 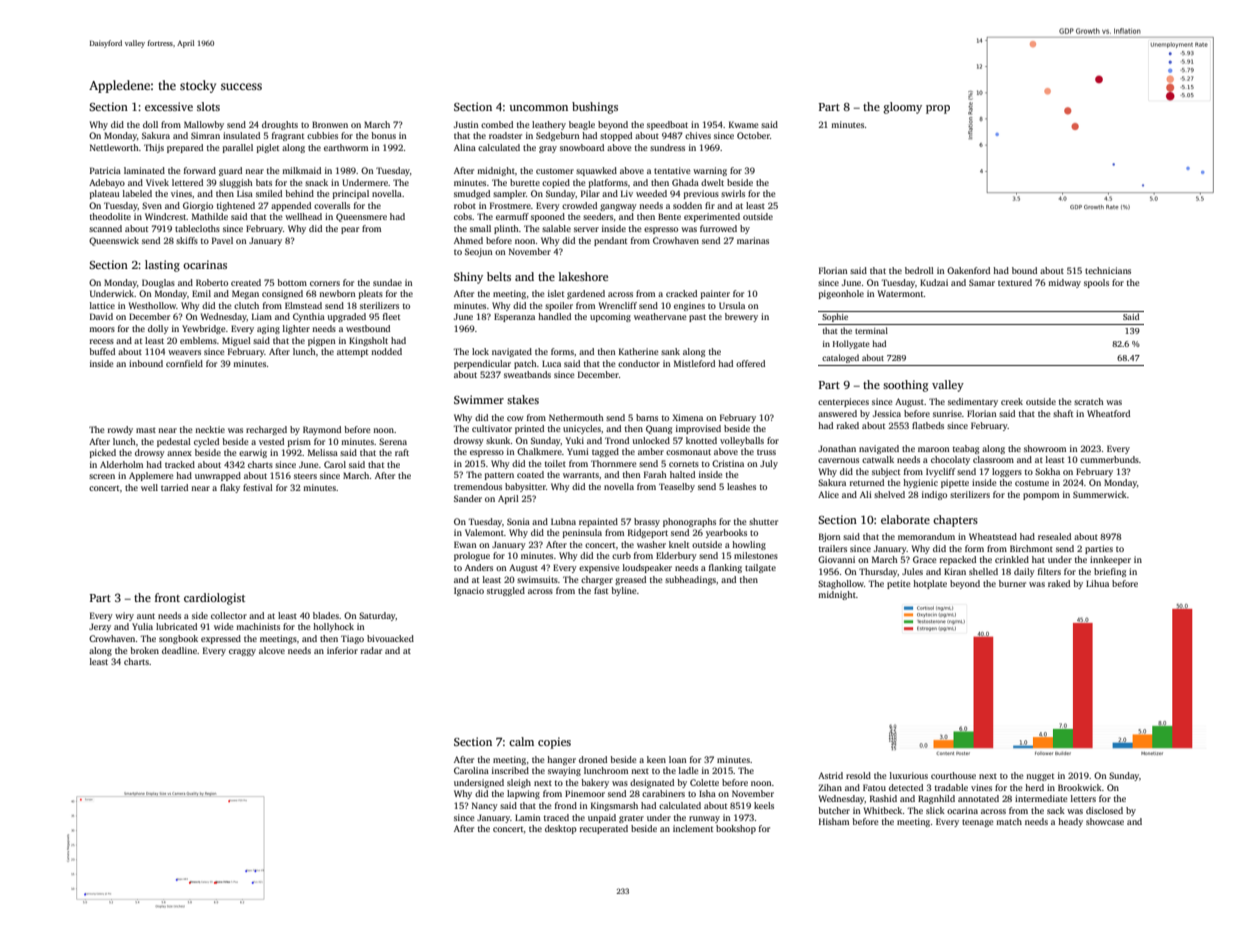 What do you see at coordinates (1070, 822) in the page?
I see `heady` at bounding box center [1070, 822].
